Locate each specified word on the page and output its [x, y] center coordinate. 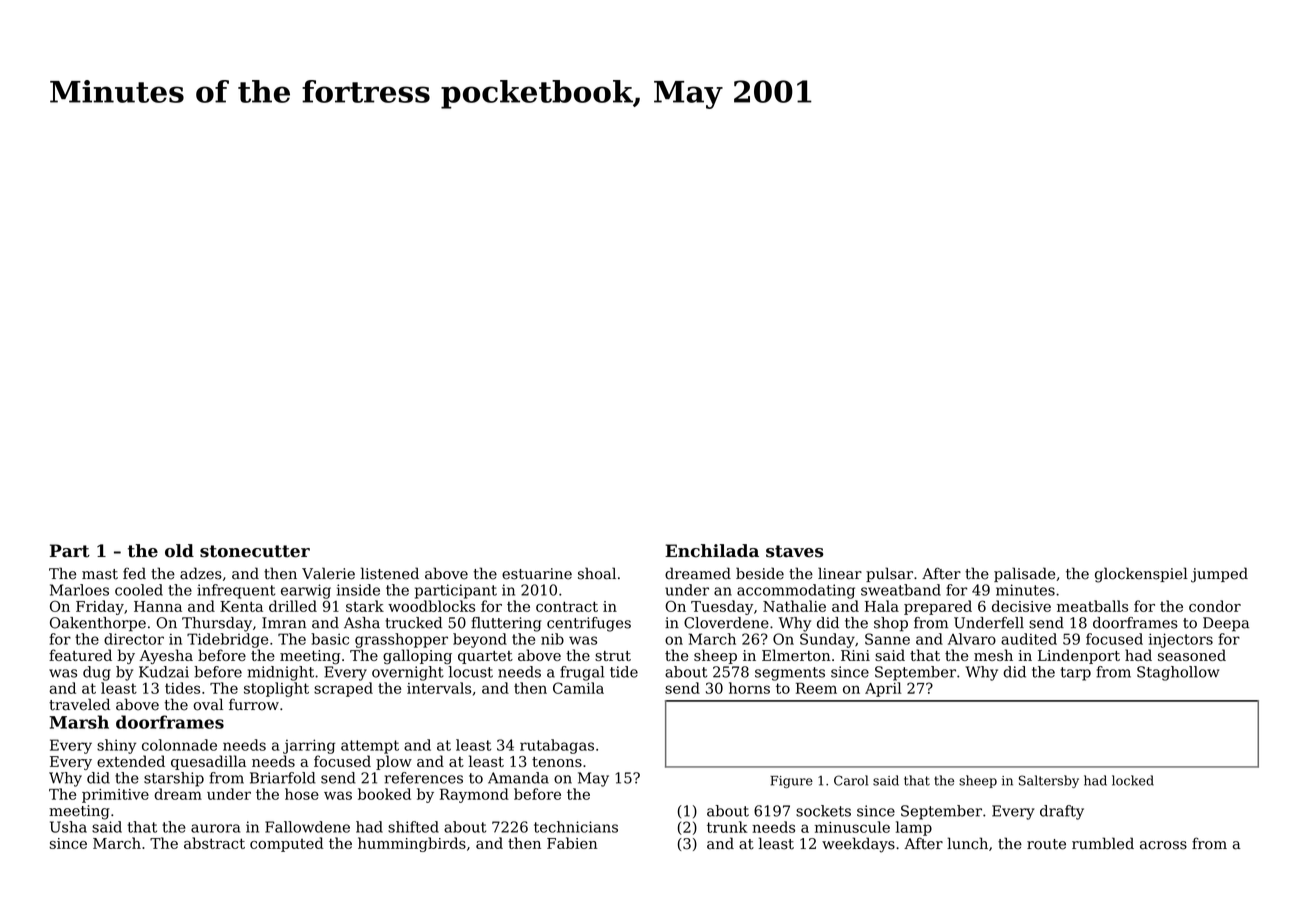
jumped [1219, 575]
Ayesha [166, 656]
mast [100, 574]
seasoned [1192, 655]
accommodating [796, 591]
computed [287, 844]
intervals [439, 688]
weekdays [858, 845]
